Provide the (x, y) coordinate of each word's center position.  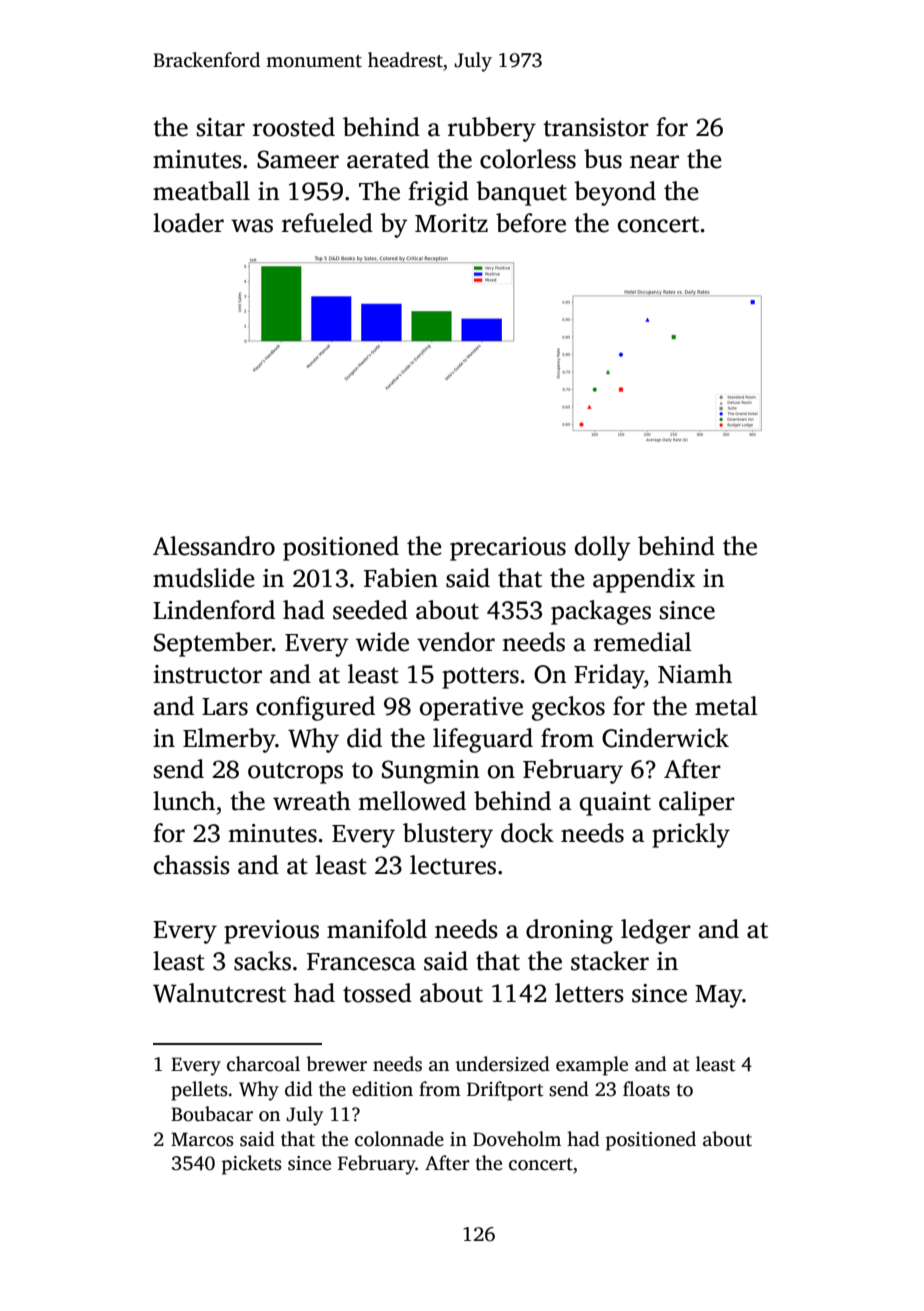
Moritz (451, 223)
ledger (656, 931)
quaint (615, 804)
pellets (199, 1091)
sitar (221, 127)
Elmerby (229, 740)
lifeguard (483, 740)
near (654, 162)
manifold (377, 929)
